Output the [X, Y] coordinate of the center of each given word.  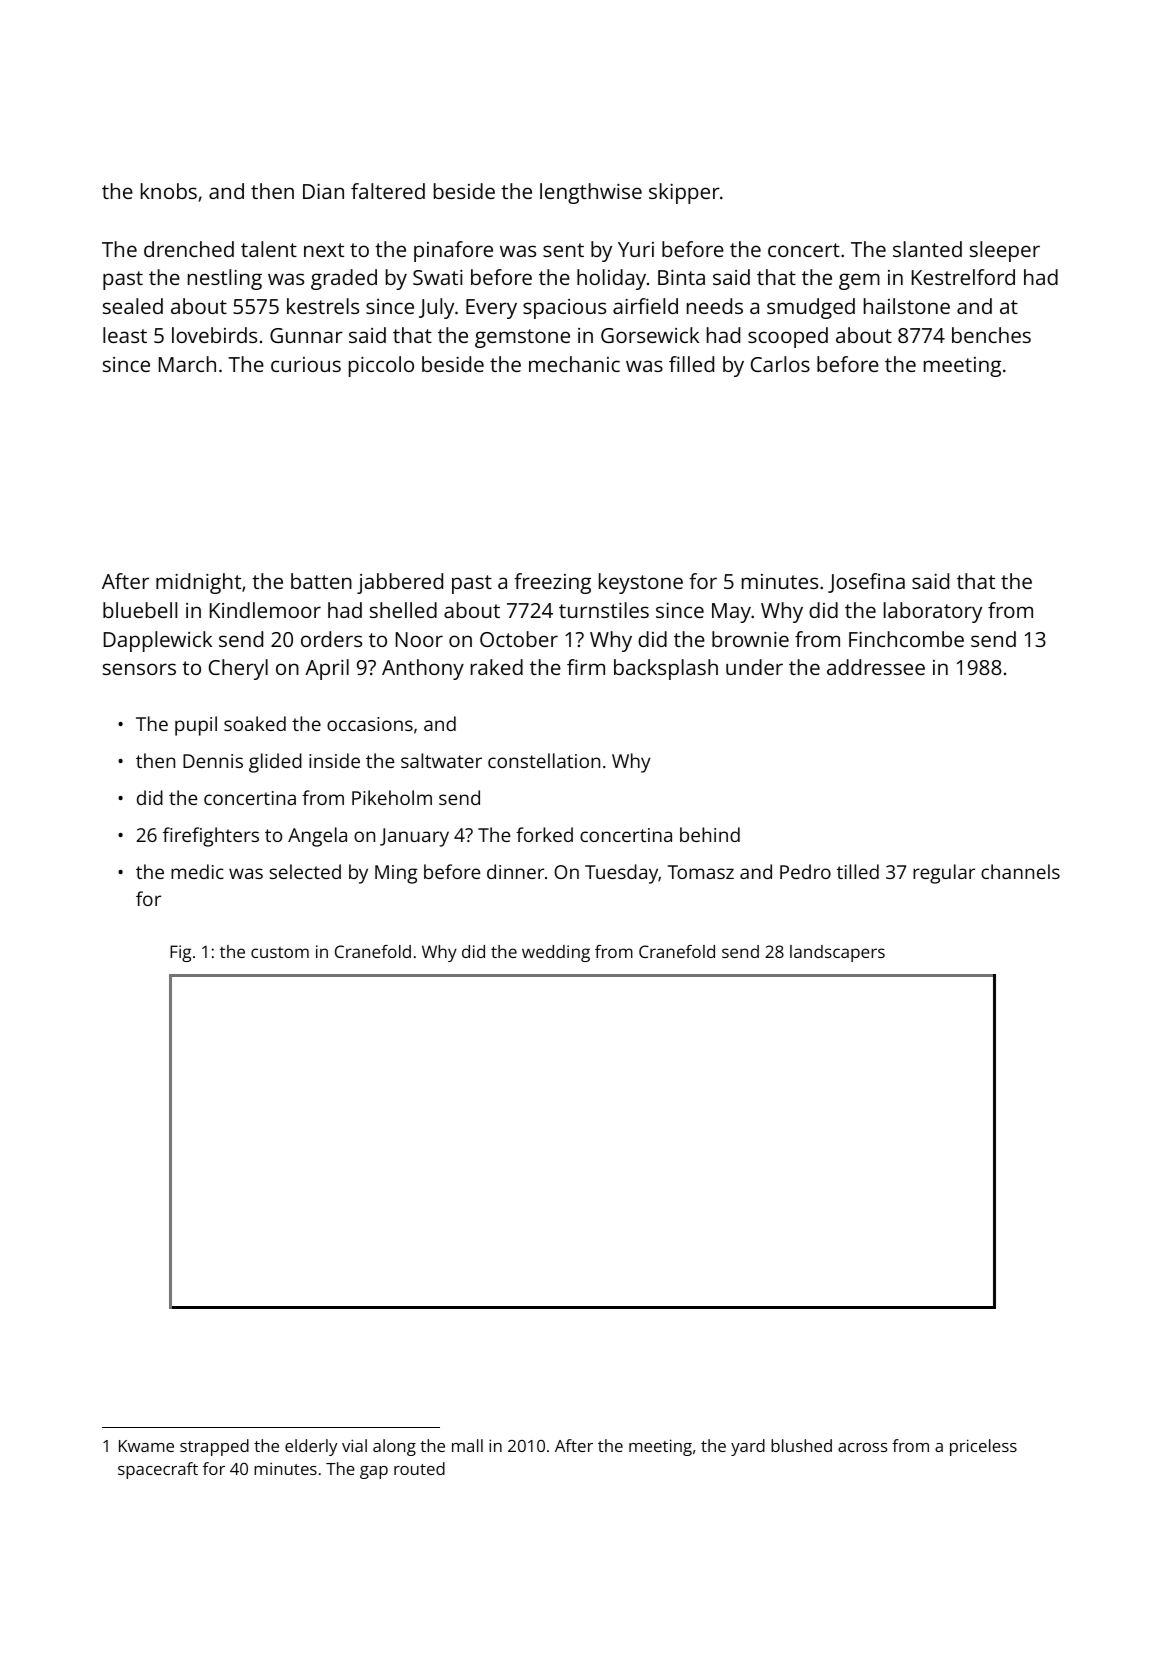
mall [467, 1445]
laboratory [933, 612]
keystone [641, 583]
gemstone [522, 338]
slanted [927, 249]
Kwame [146, 1446]
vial [354, 1445]
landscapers [837, 953]
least [125, 335]
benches [991, 335]
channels [1020, 871]
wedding [556, 953]
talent [269, 249]
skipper [684, 193]
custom [280, 952]
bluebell [140, 610]
